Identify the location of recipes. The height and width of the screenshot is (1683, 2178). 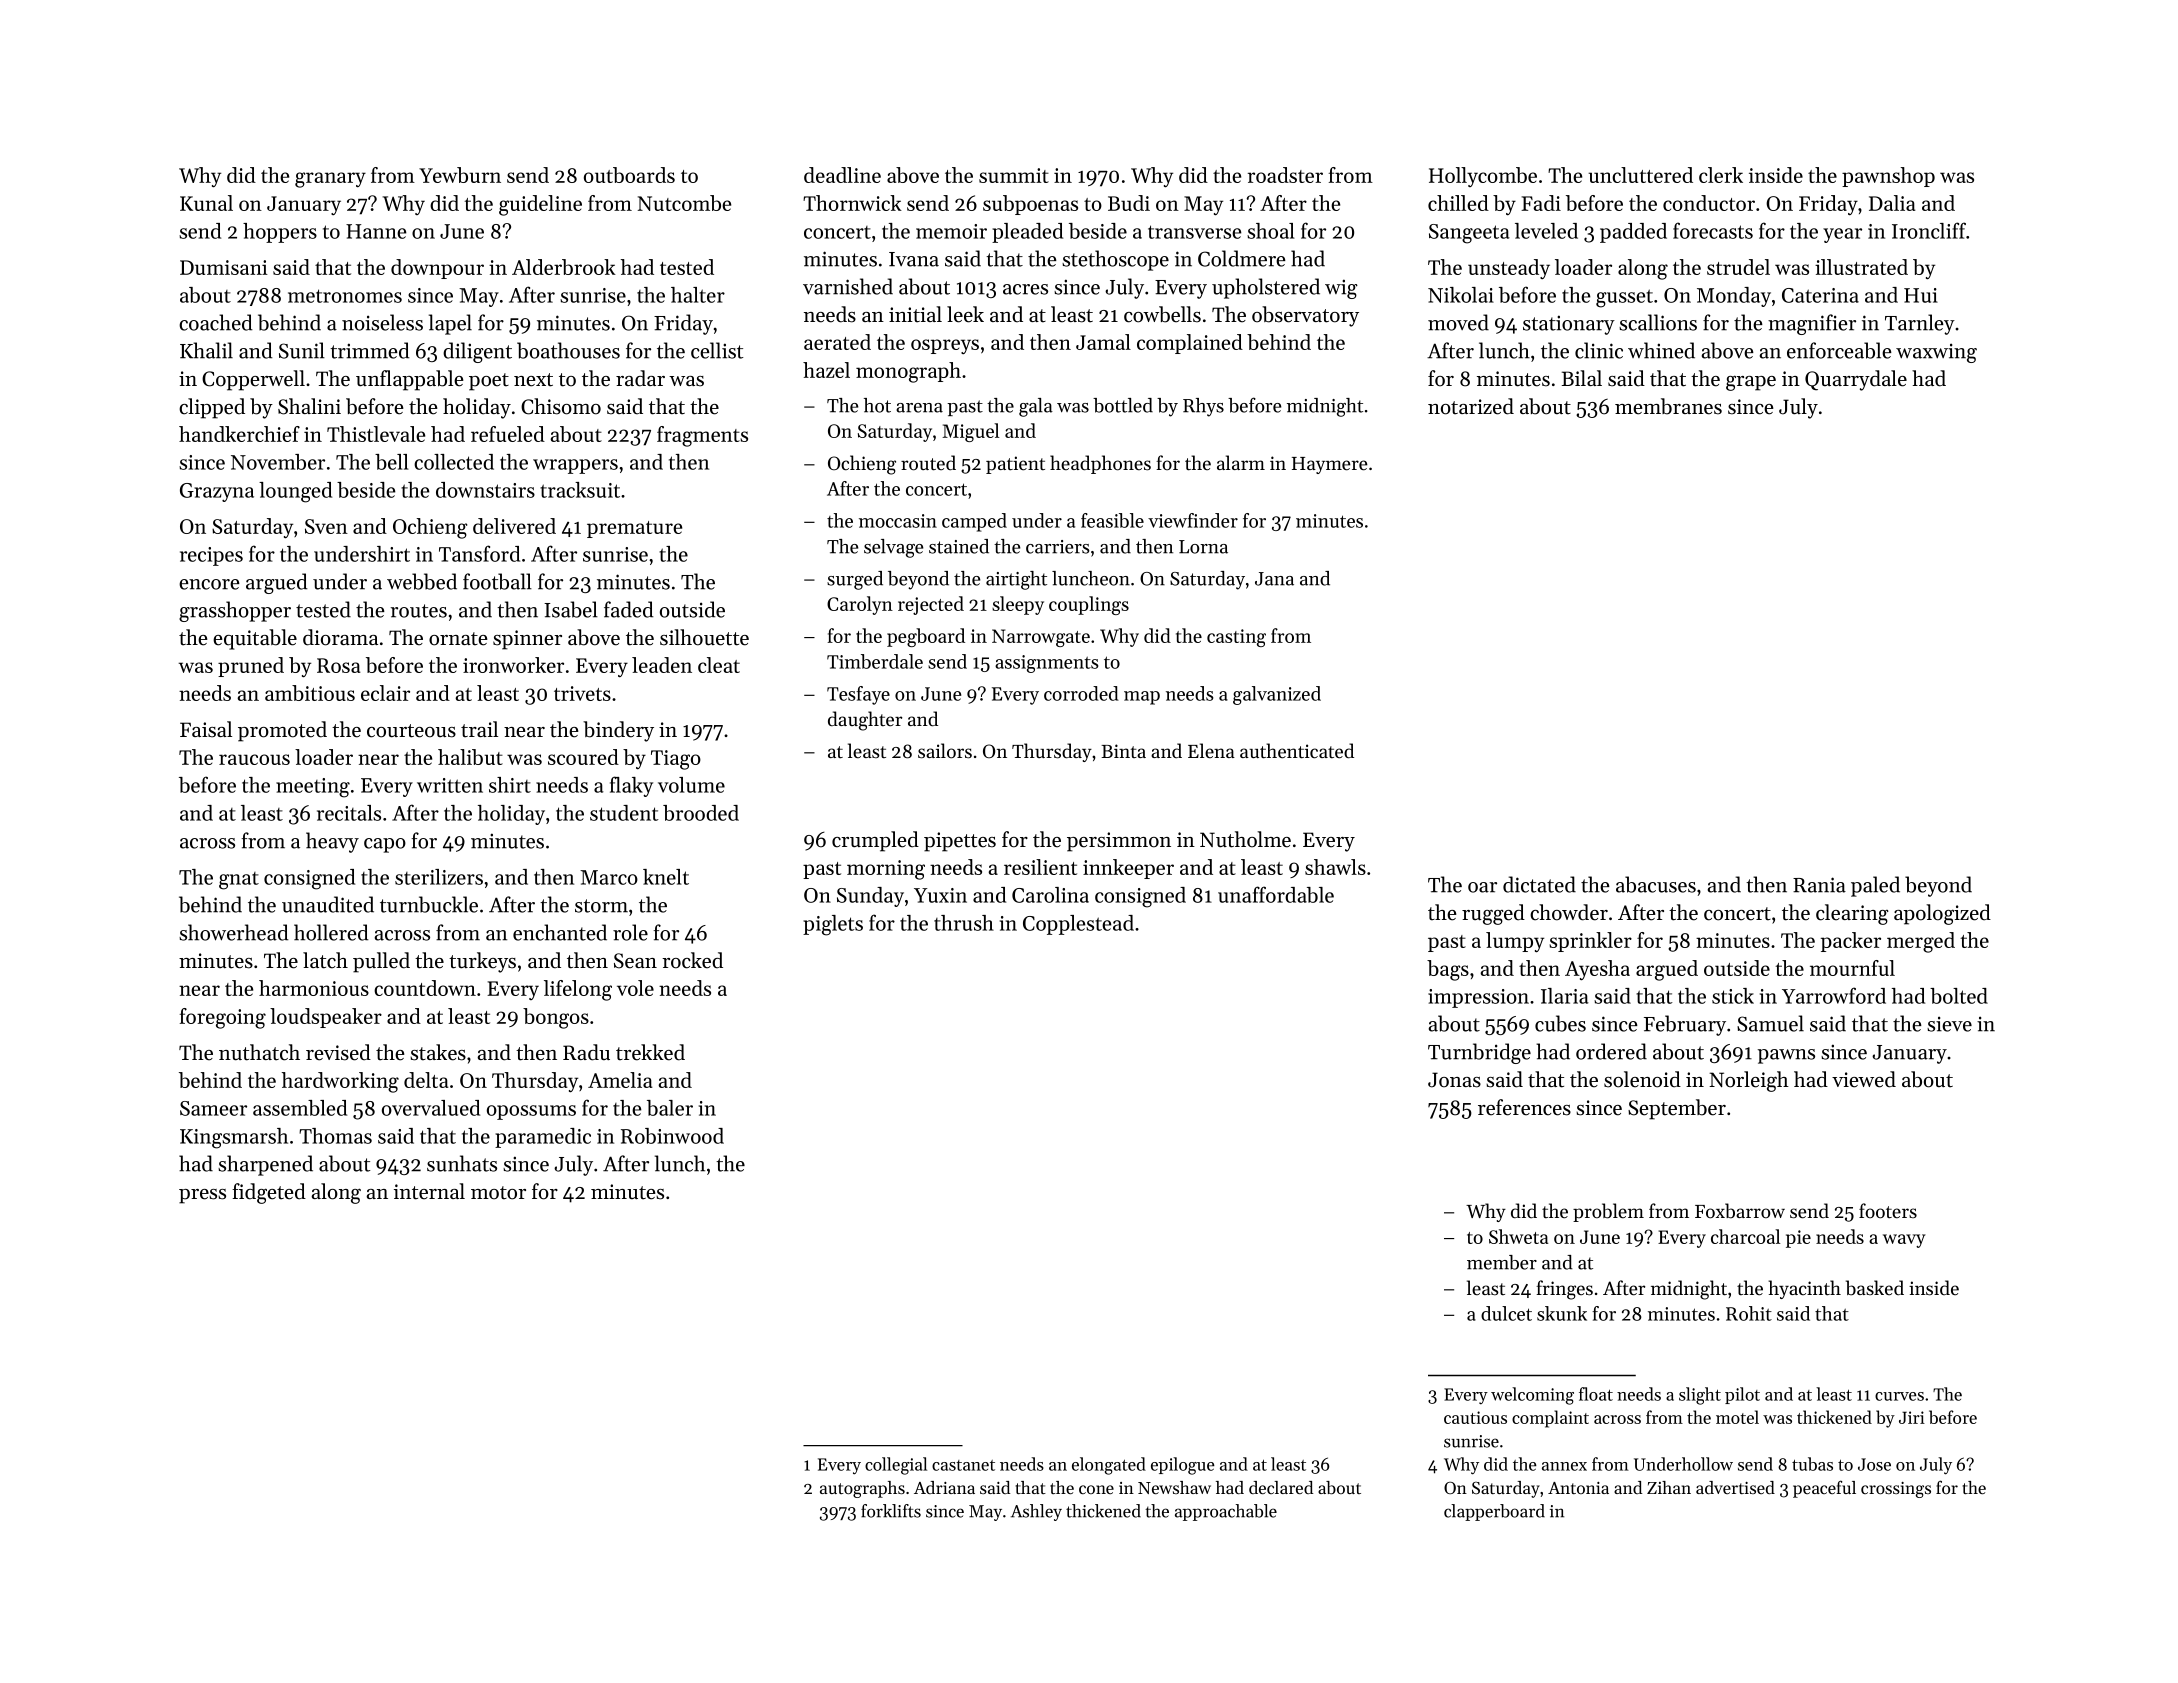
(211, 556).
